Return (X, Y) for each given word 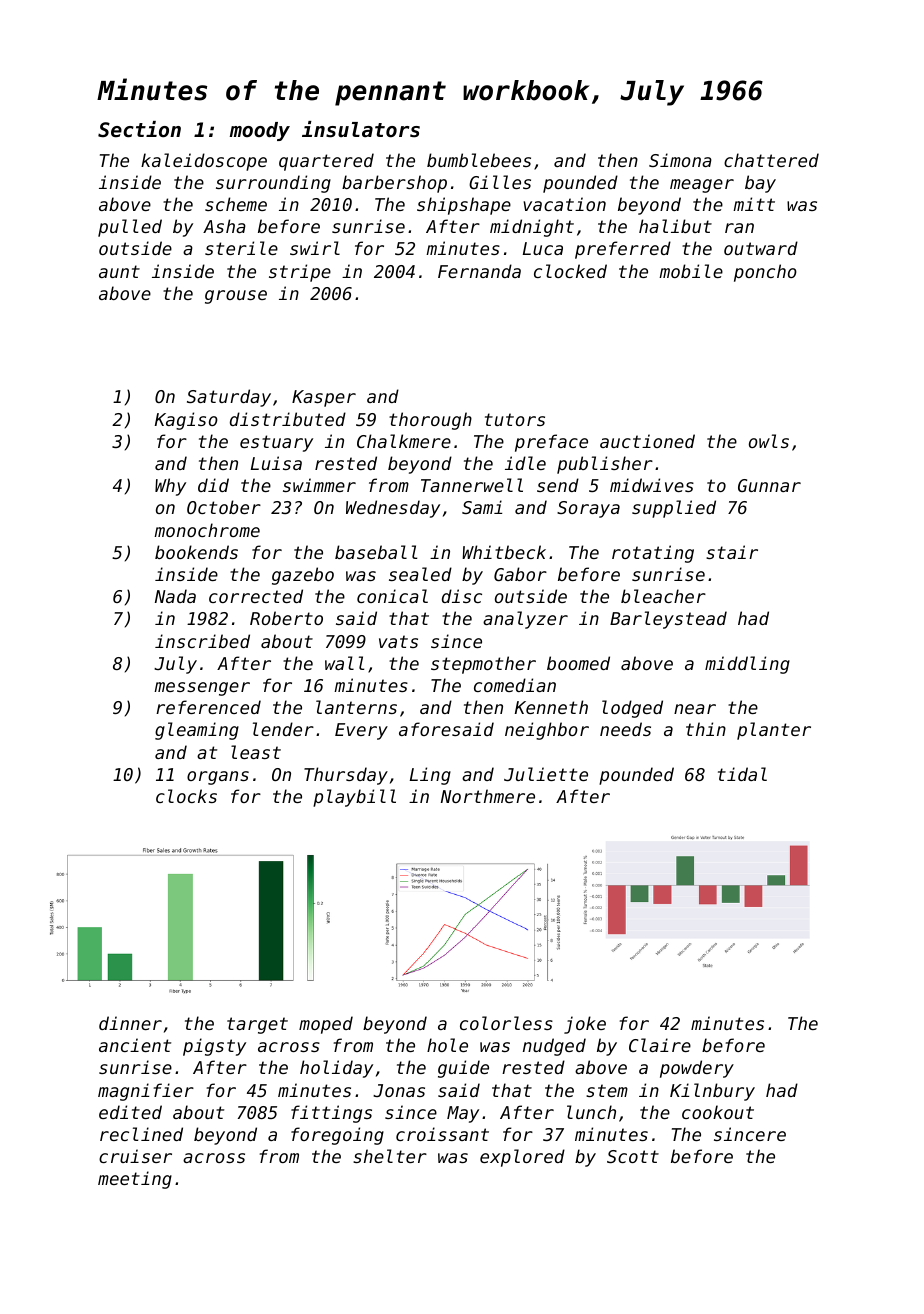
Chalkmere (404, 441)
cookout (718, 1112)
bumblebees (479, 160)
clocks (186, 796)
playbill (354, 798)
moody (260, 131)
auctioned (647, 441)
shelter (390, 1156)
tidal (742, 774)
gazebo (303, 576)
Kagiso (186, 421)
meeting (135, 1180)
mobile (691, 271)
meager (702, 186)
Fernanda (479, 271)
